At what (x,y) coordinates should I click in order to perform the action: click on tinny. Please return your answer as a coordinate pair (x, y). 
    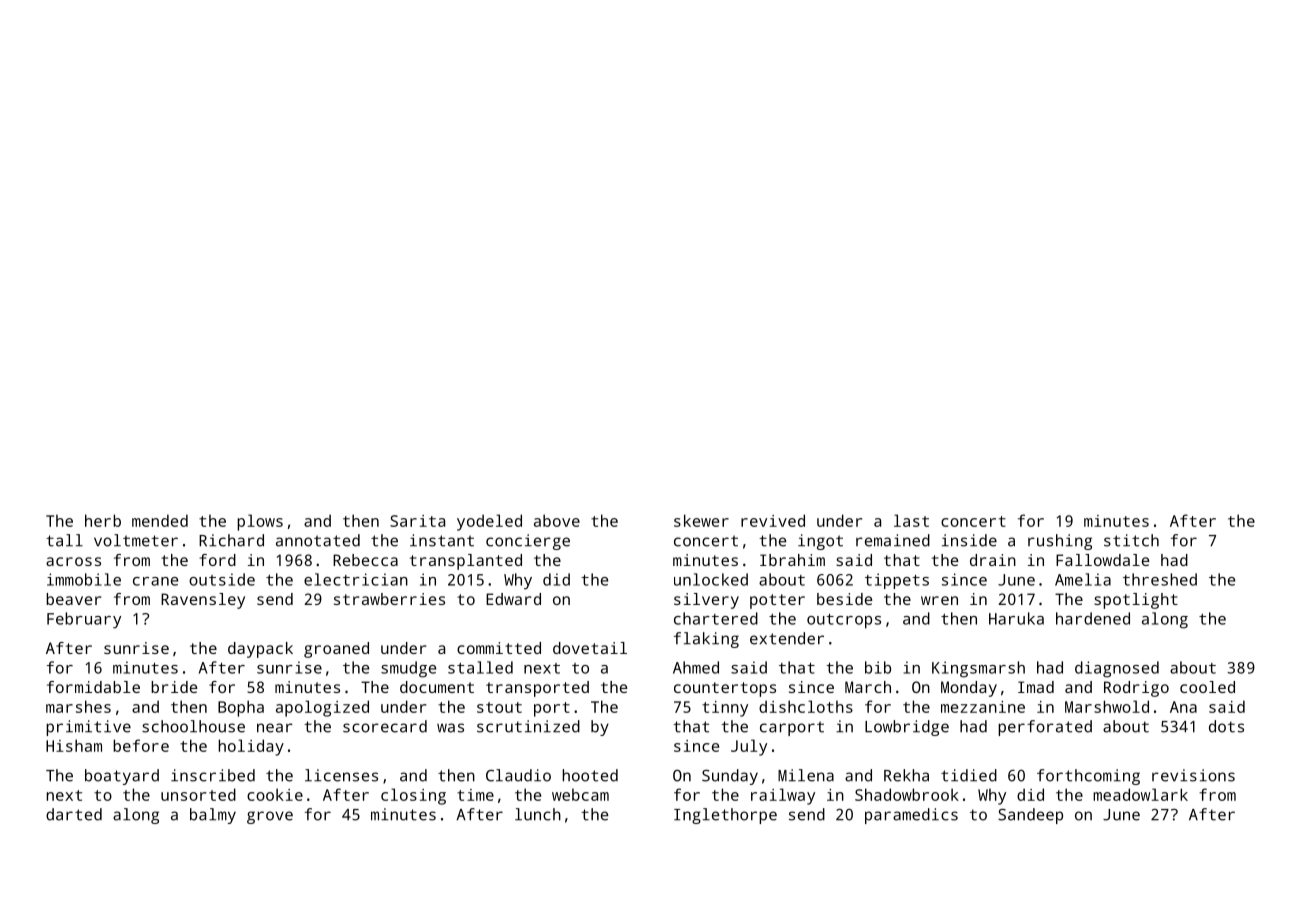
    Looking at the image, I should click on (725, 709).
